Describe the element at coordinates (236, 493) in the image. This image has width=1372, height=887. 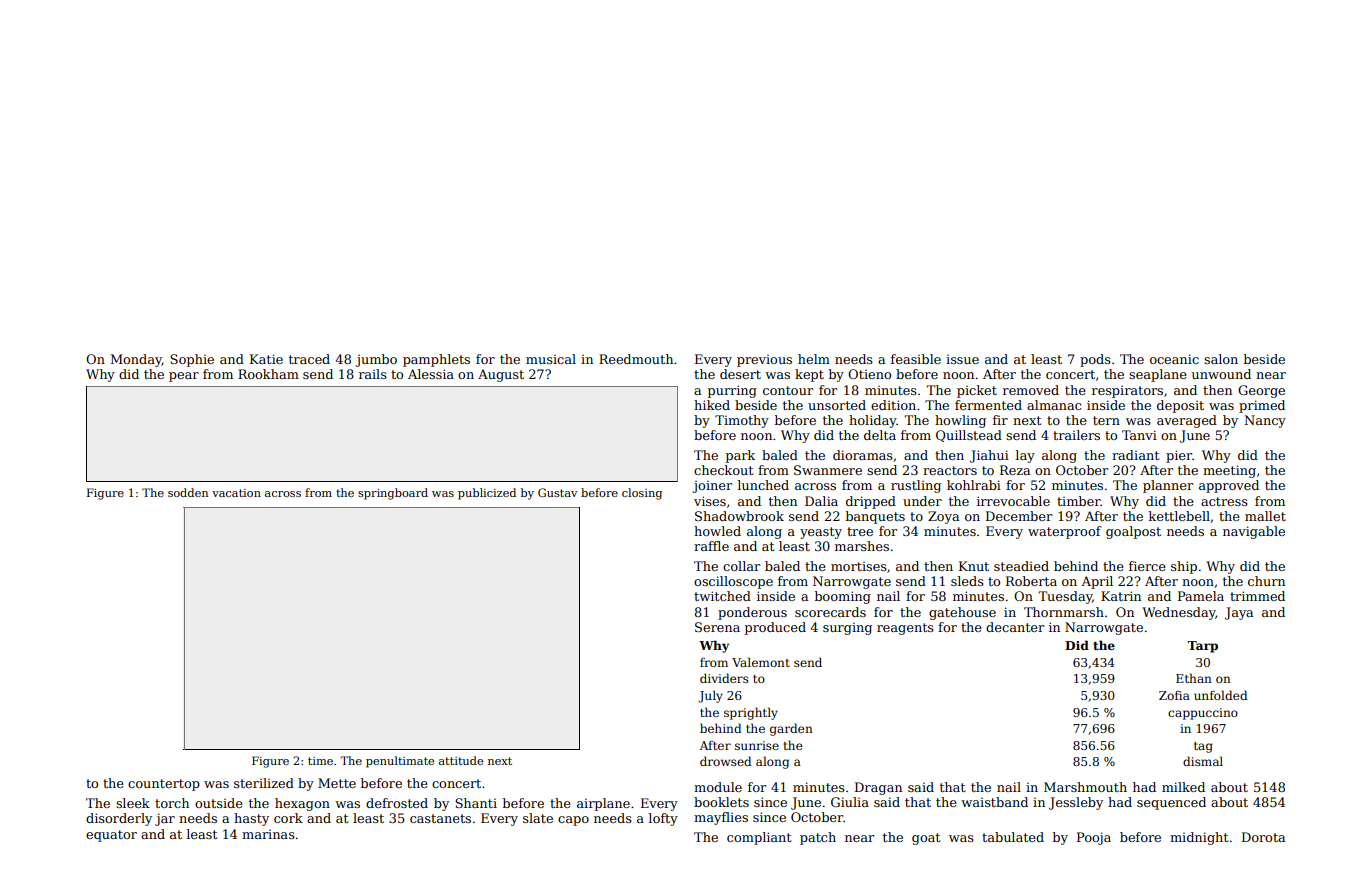
I see `vacation` at that location.
